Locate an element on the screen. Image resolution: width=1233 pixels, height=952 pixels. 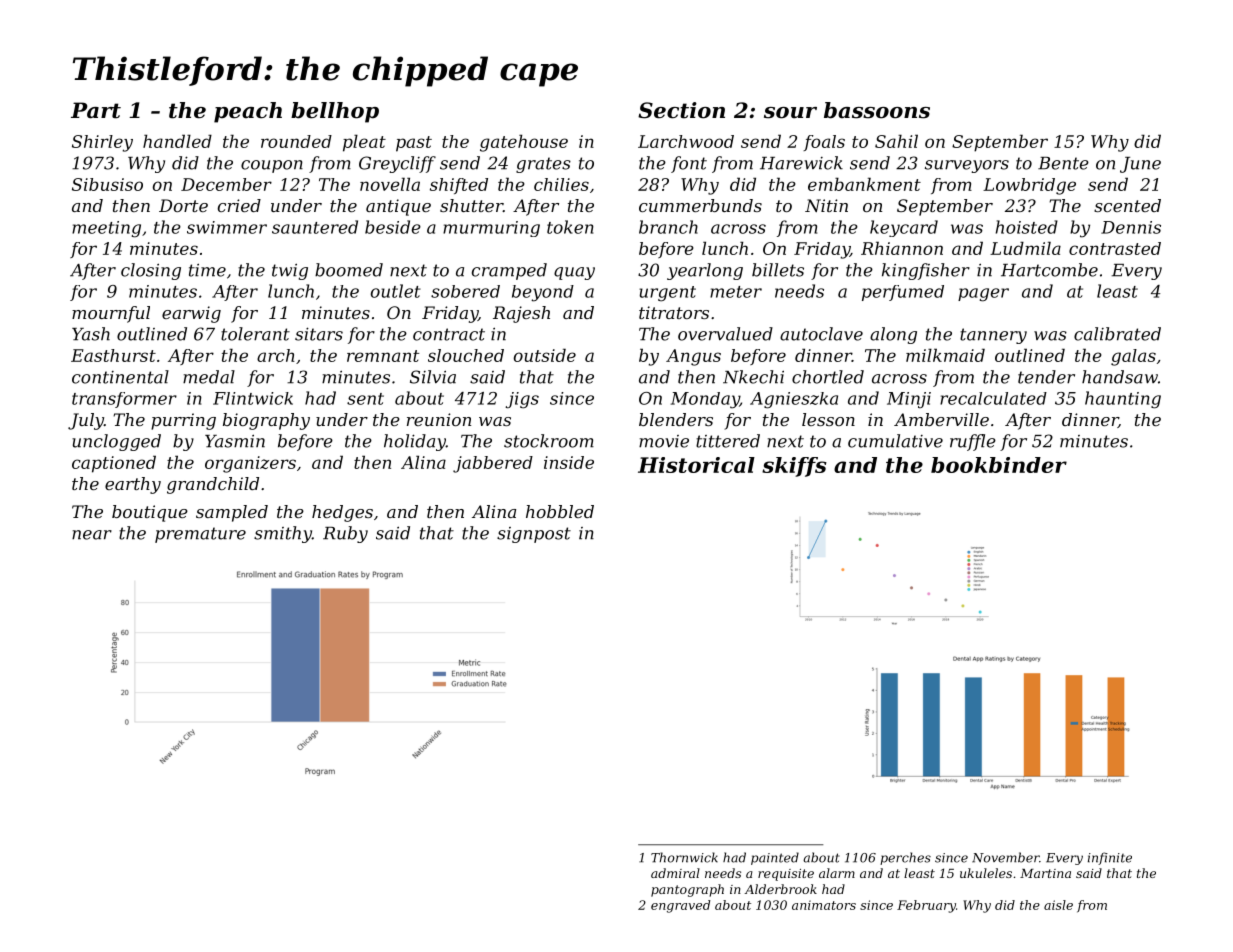
cumulative is located at coordinates (895, 441).
